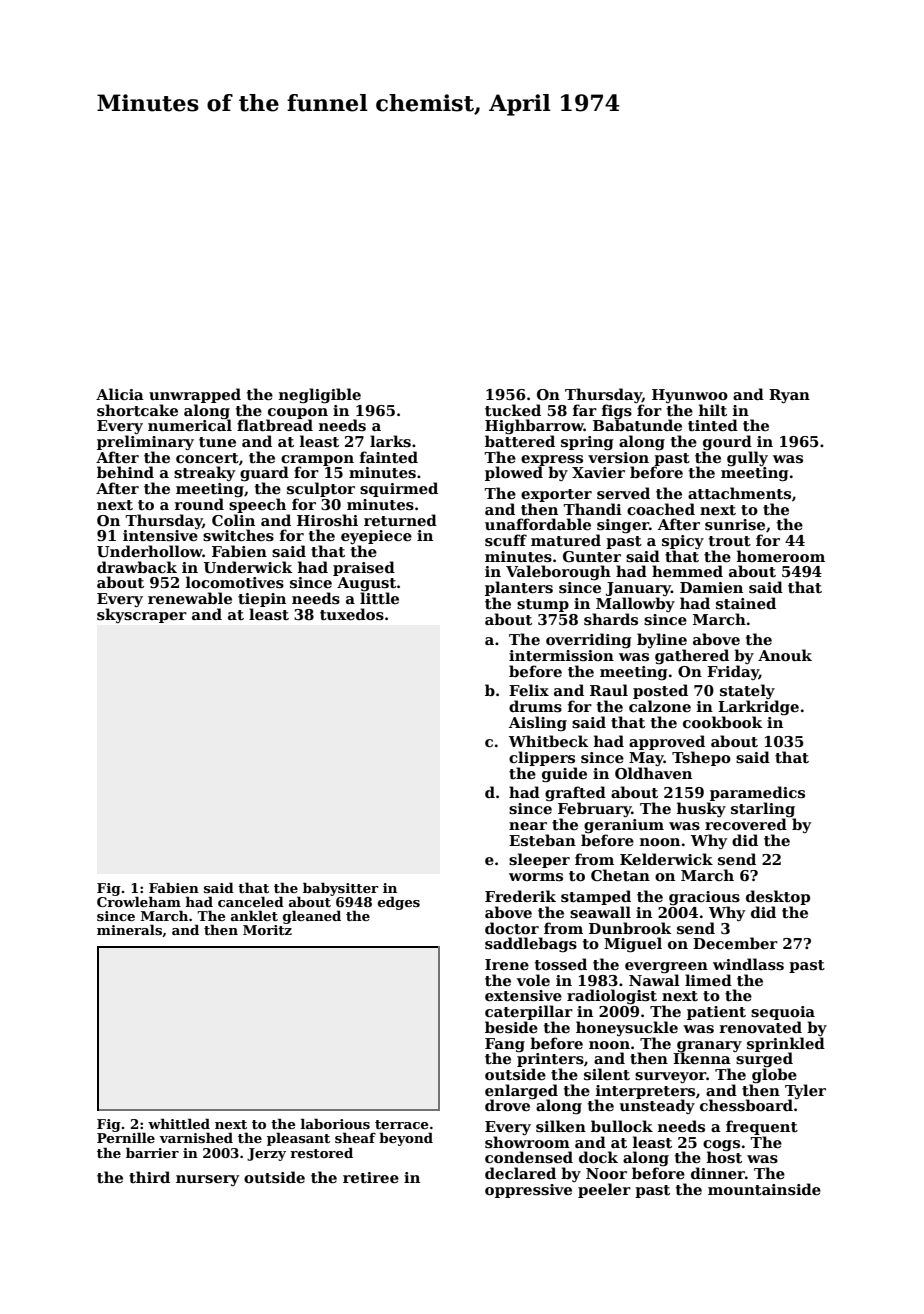 This screenshot has width=924, height=1314. What do you see at coordinates (558, 573) in the screenshot?
I see `Valeborough` at bounding box center [558, 573].
